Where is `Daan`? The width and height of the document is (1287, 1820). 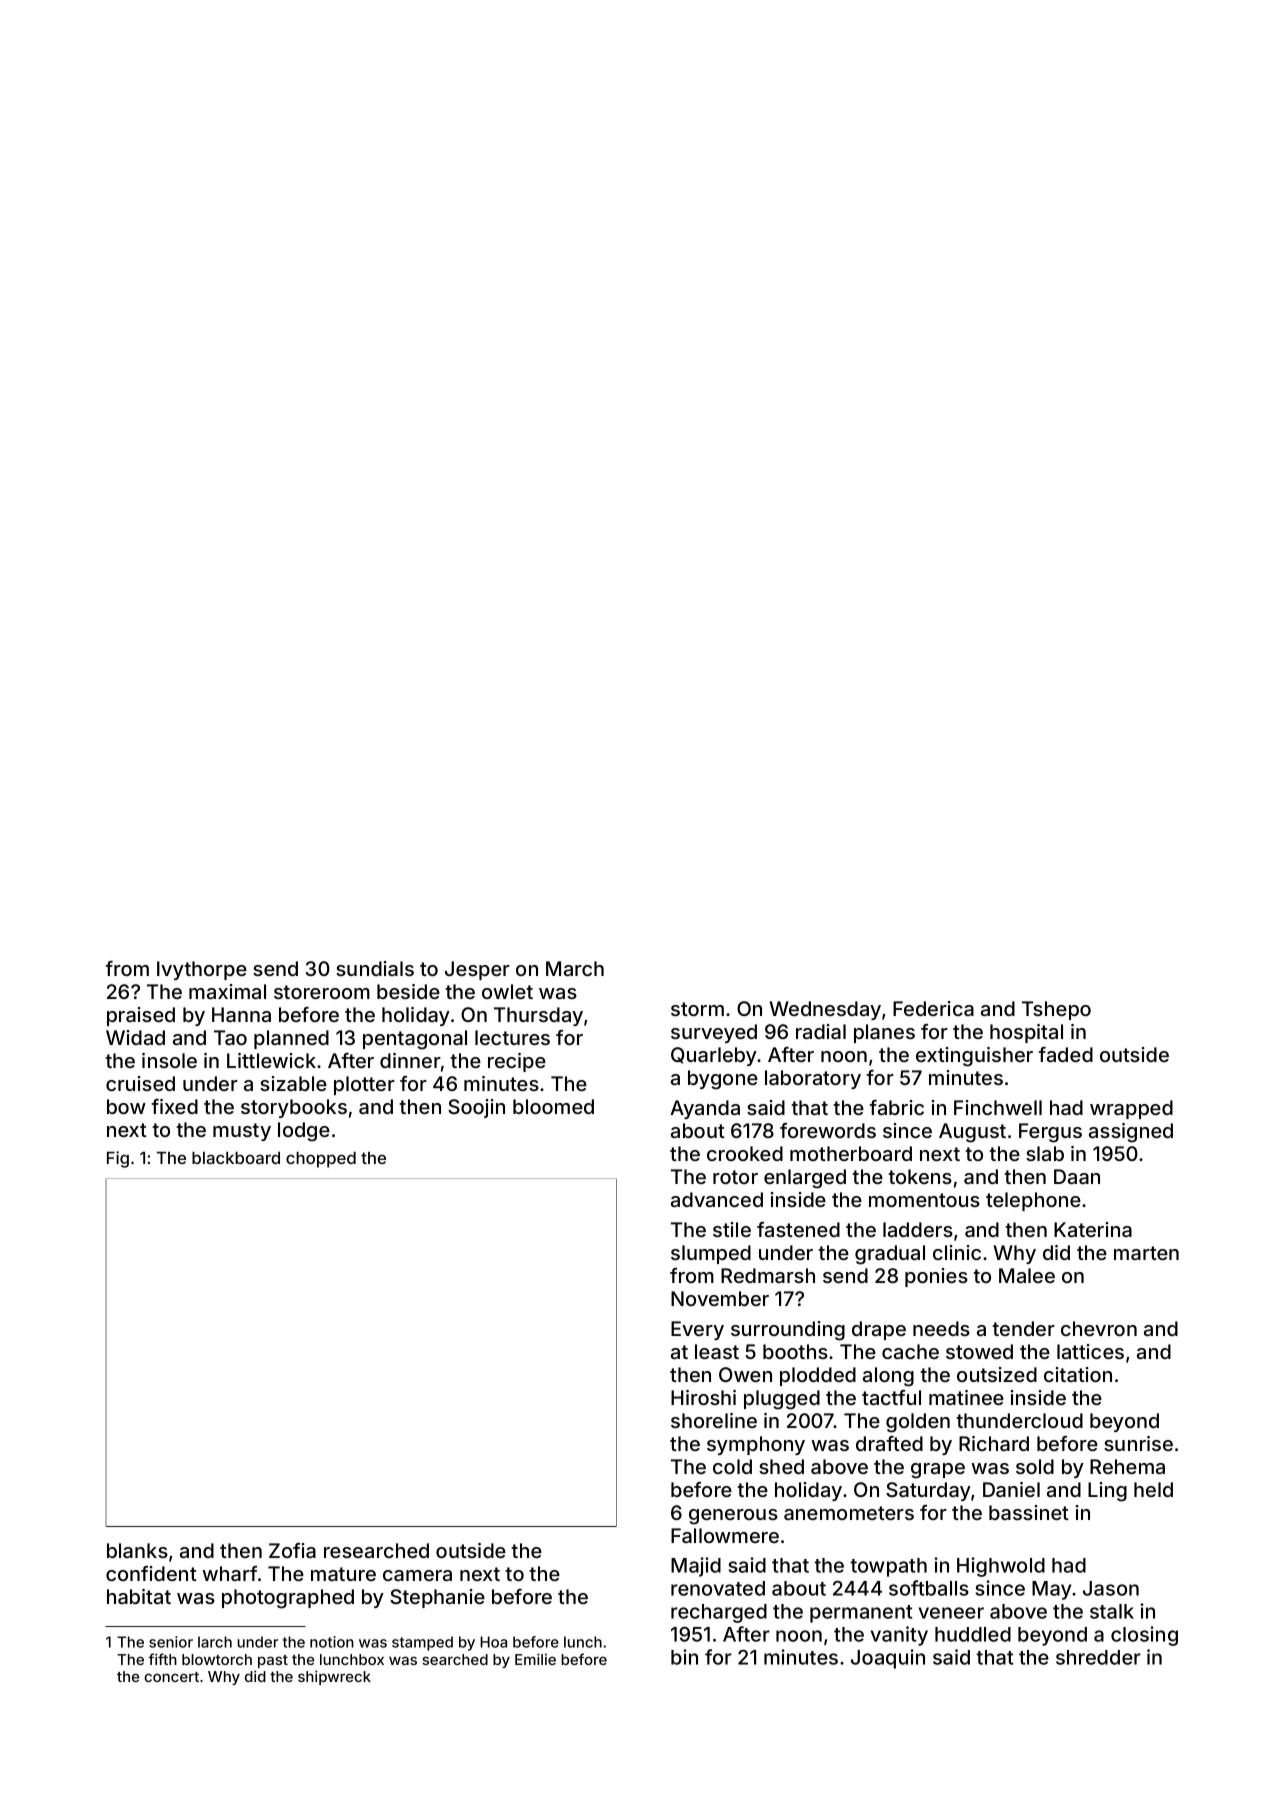
Daan is located at coordinates (1077, 1176).
